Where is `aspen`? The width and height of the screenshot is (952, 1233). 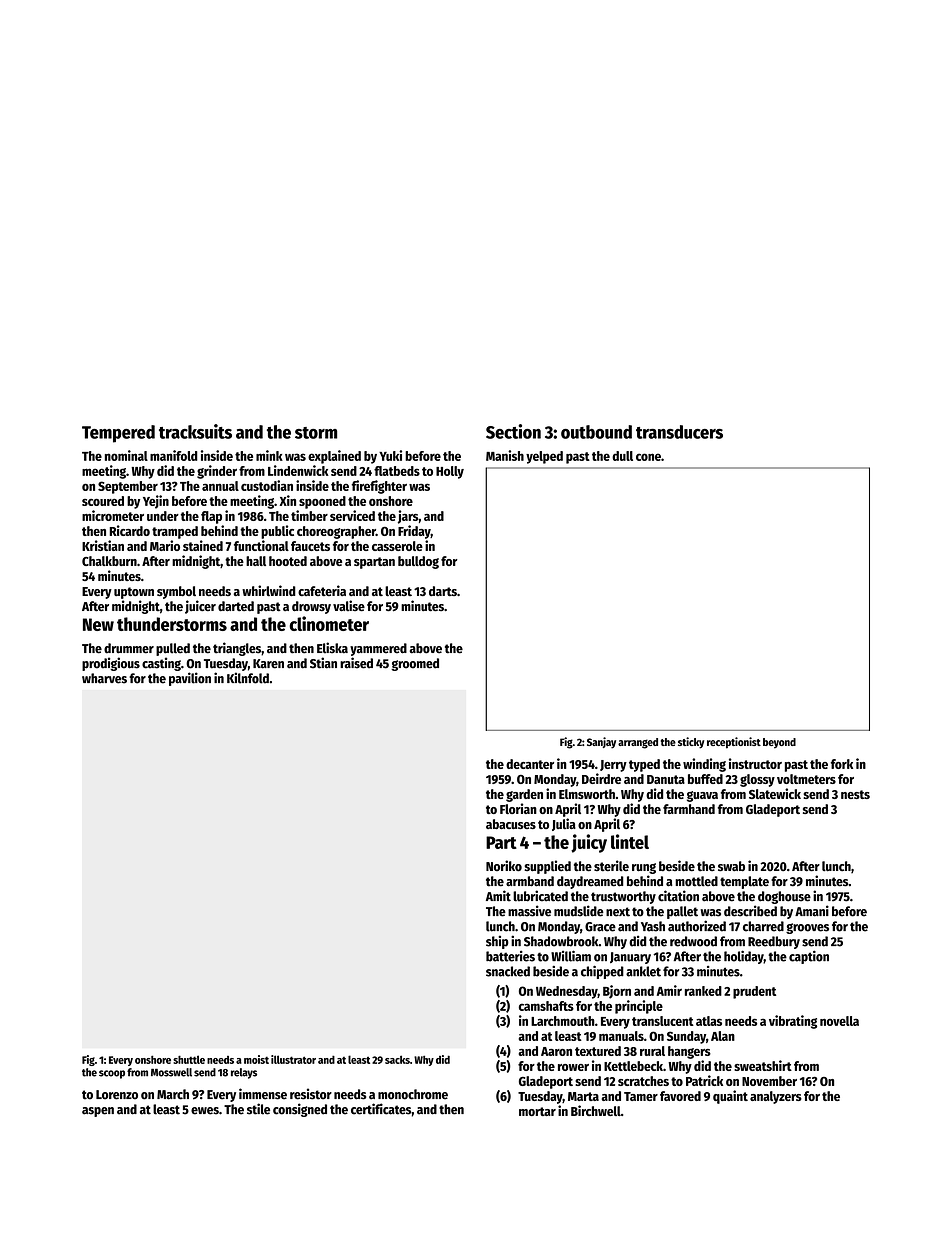 aspen is located at coordinates (98, 1112).
